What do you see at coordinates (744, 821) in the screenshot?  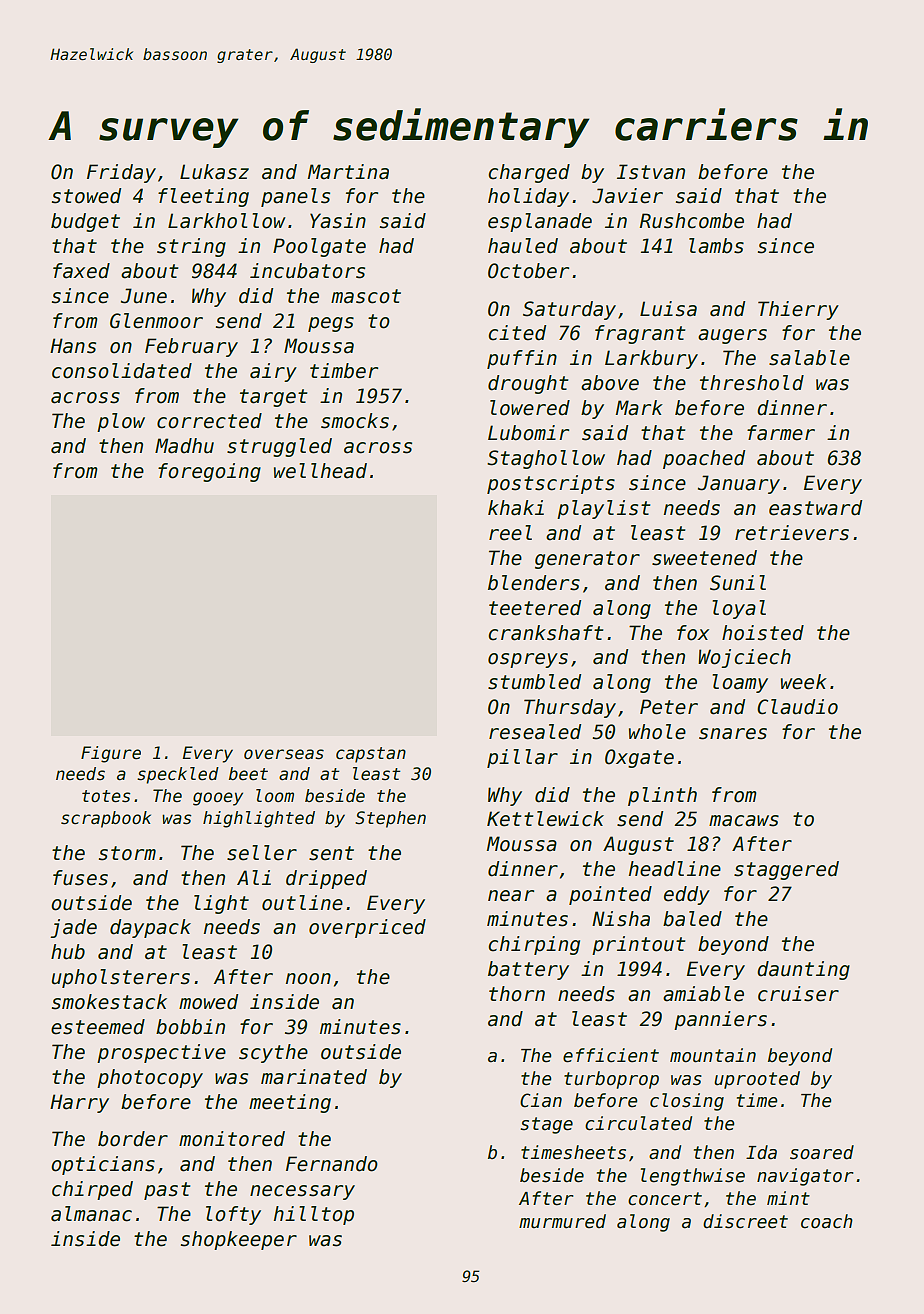 I see `macaws` at bounding box center [744, 821].
